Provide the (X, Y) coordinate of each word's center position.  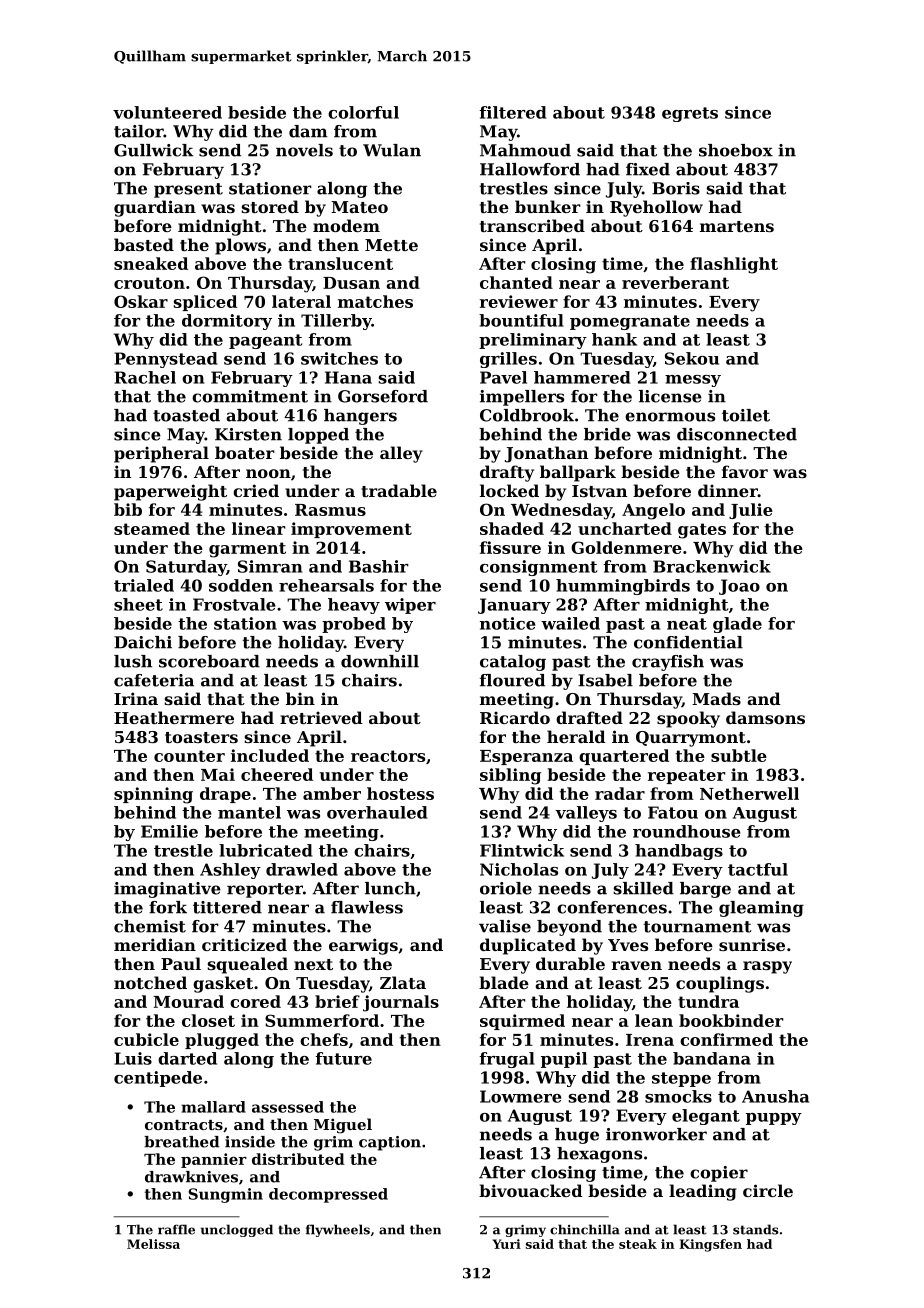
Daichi (143, 642)
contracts (184, 1125)
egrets (690, 114)
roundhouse (686, 831)
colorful (363, 112)
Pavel (503, 377)
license (670, 396)
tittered (227, 907)
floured (512, 680)
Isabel (605, 680)
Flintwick (522, 850)
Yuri (507, 1244)
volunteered (167, 112)
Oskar (141, 301)
